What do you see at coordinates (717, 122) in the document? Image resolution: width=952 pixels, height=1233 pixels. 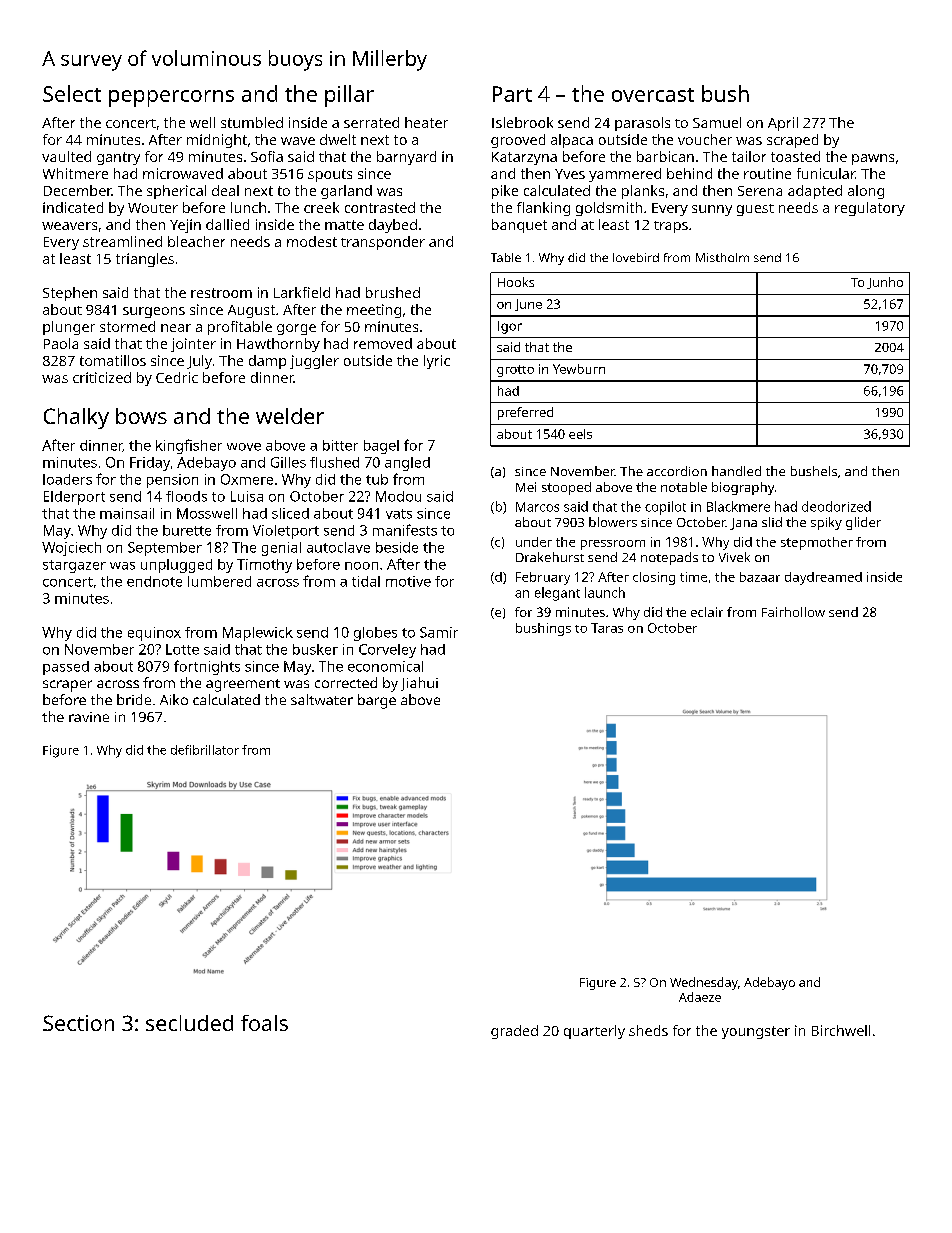 I see `Samuel` at bounding box center [717, 122].
